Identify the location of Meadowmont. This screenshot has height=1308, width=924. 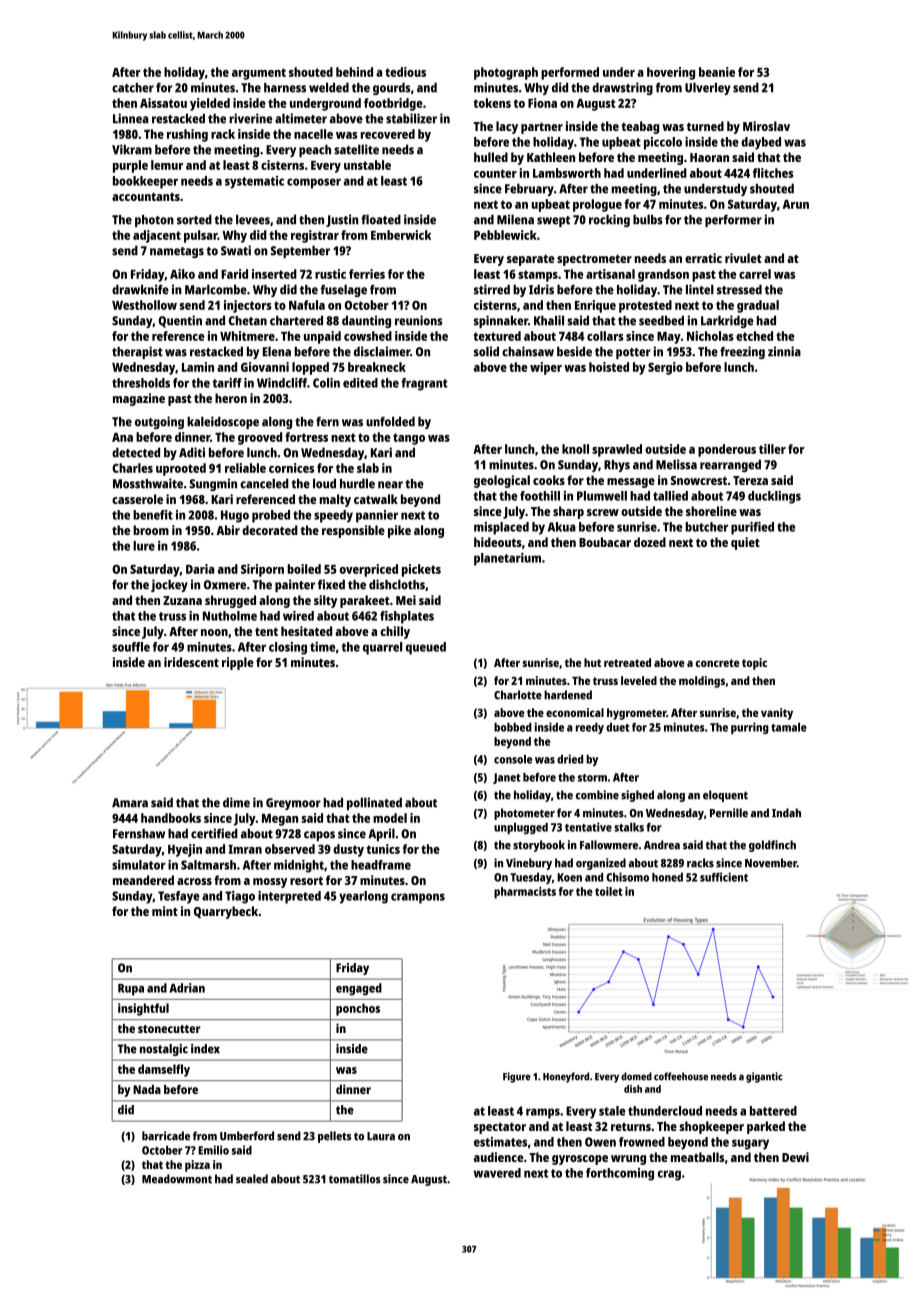
(177, 1179).
